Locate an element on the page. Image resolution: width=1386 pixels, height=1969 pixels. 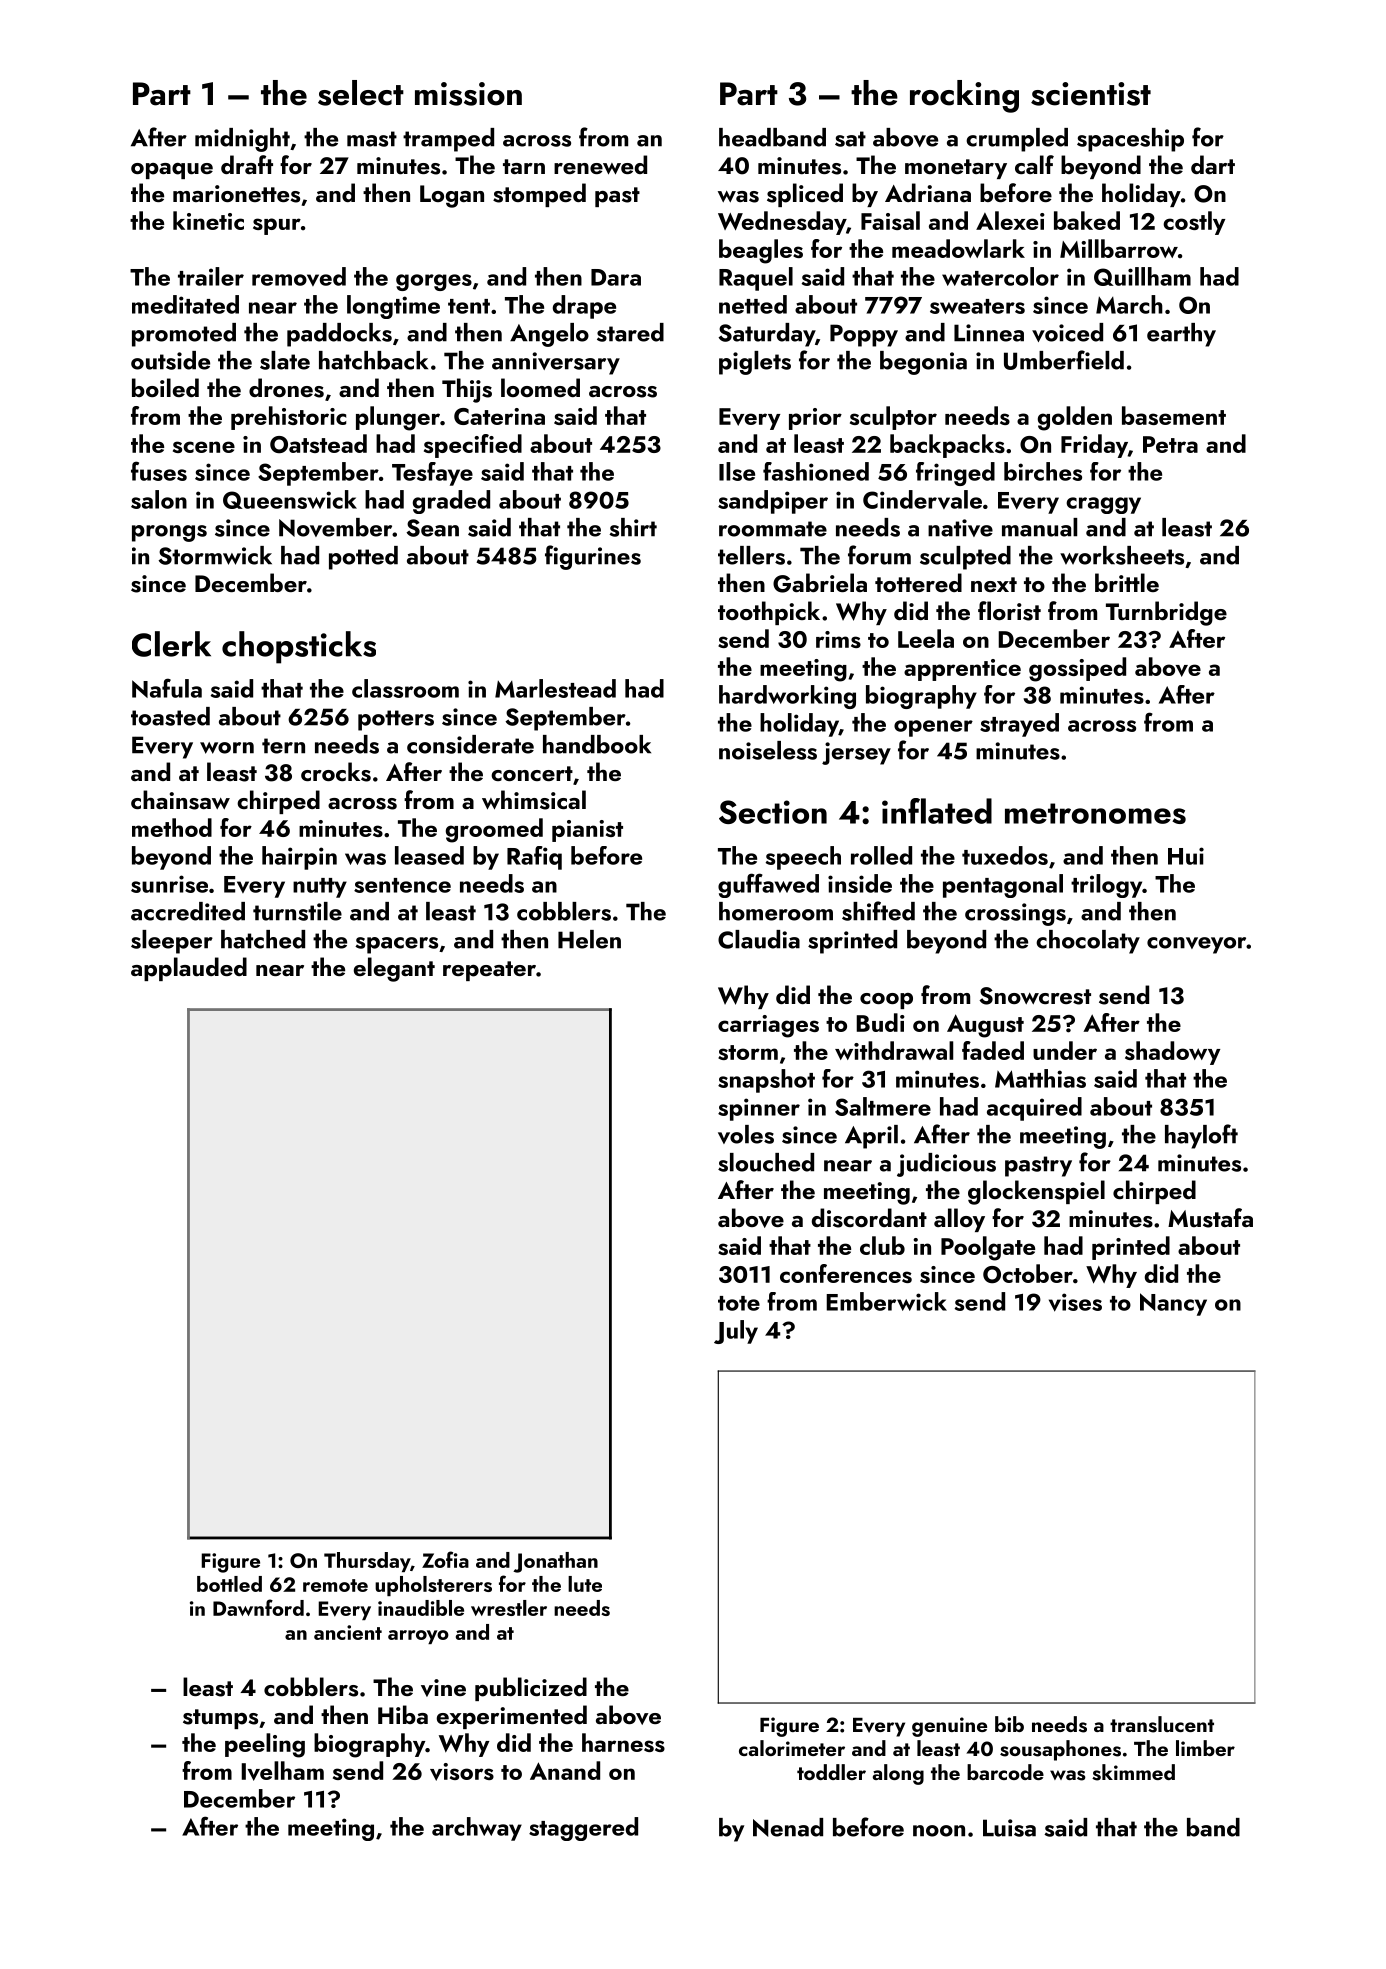
select is located at coordinates (361, 93).
